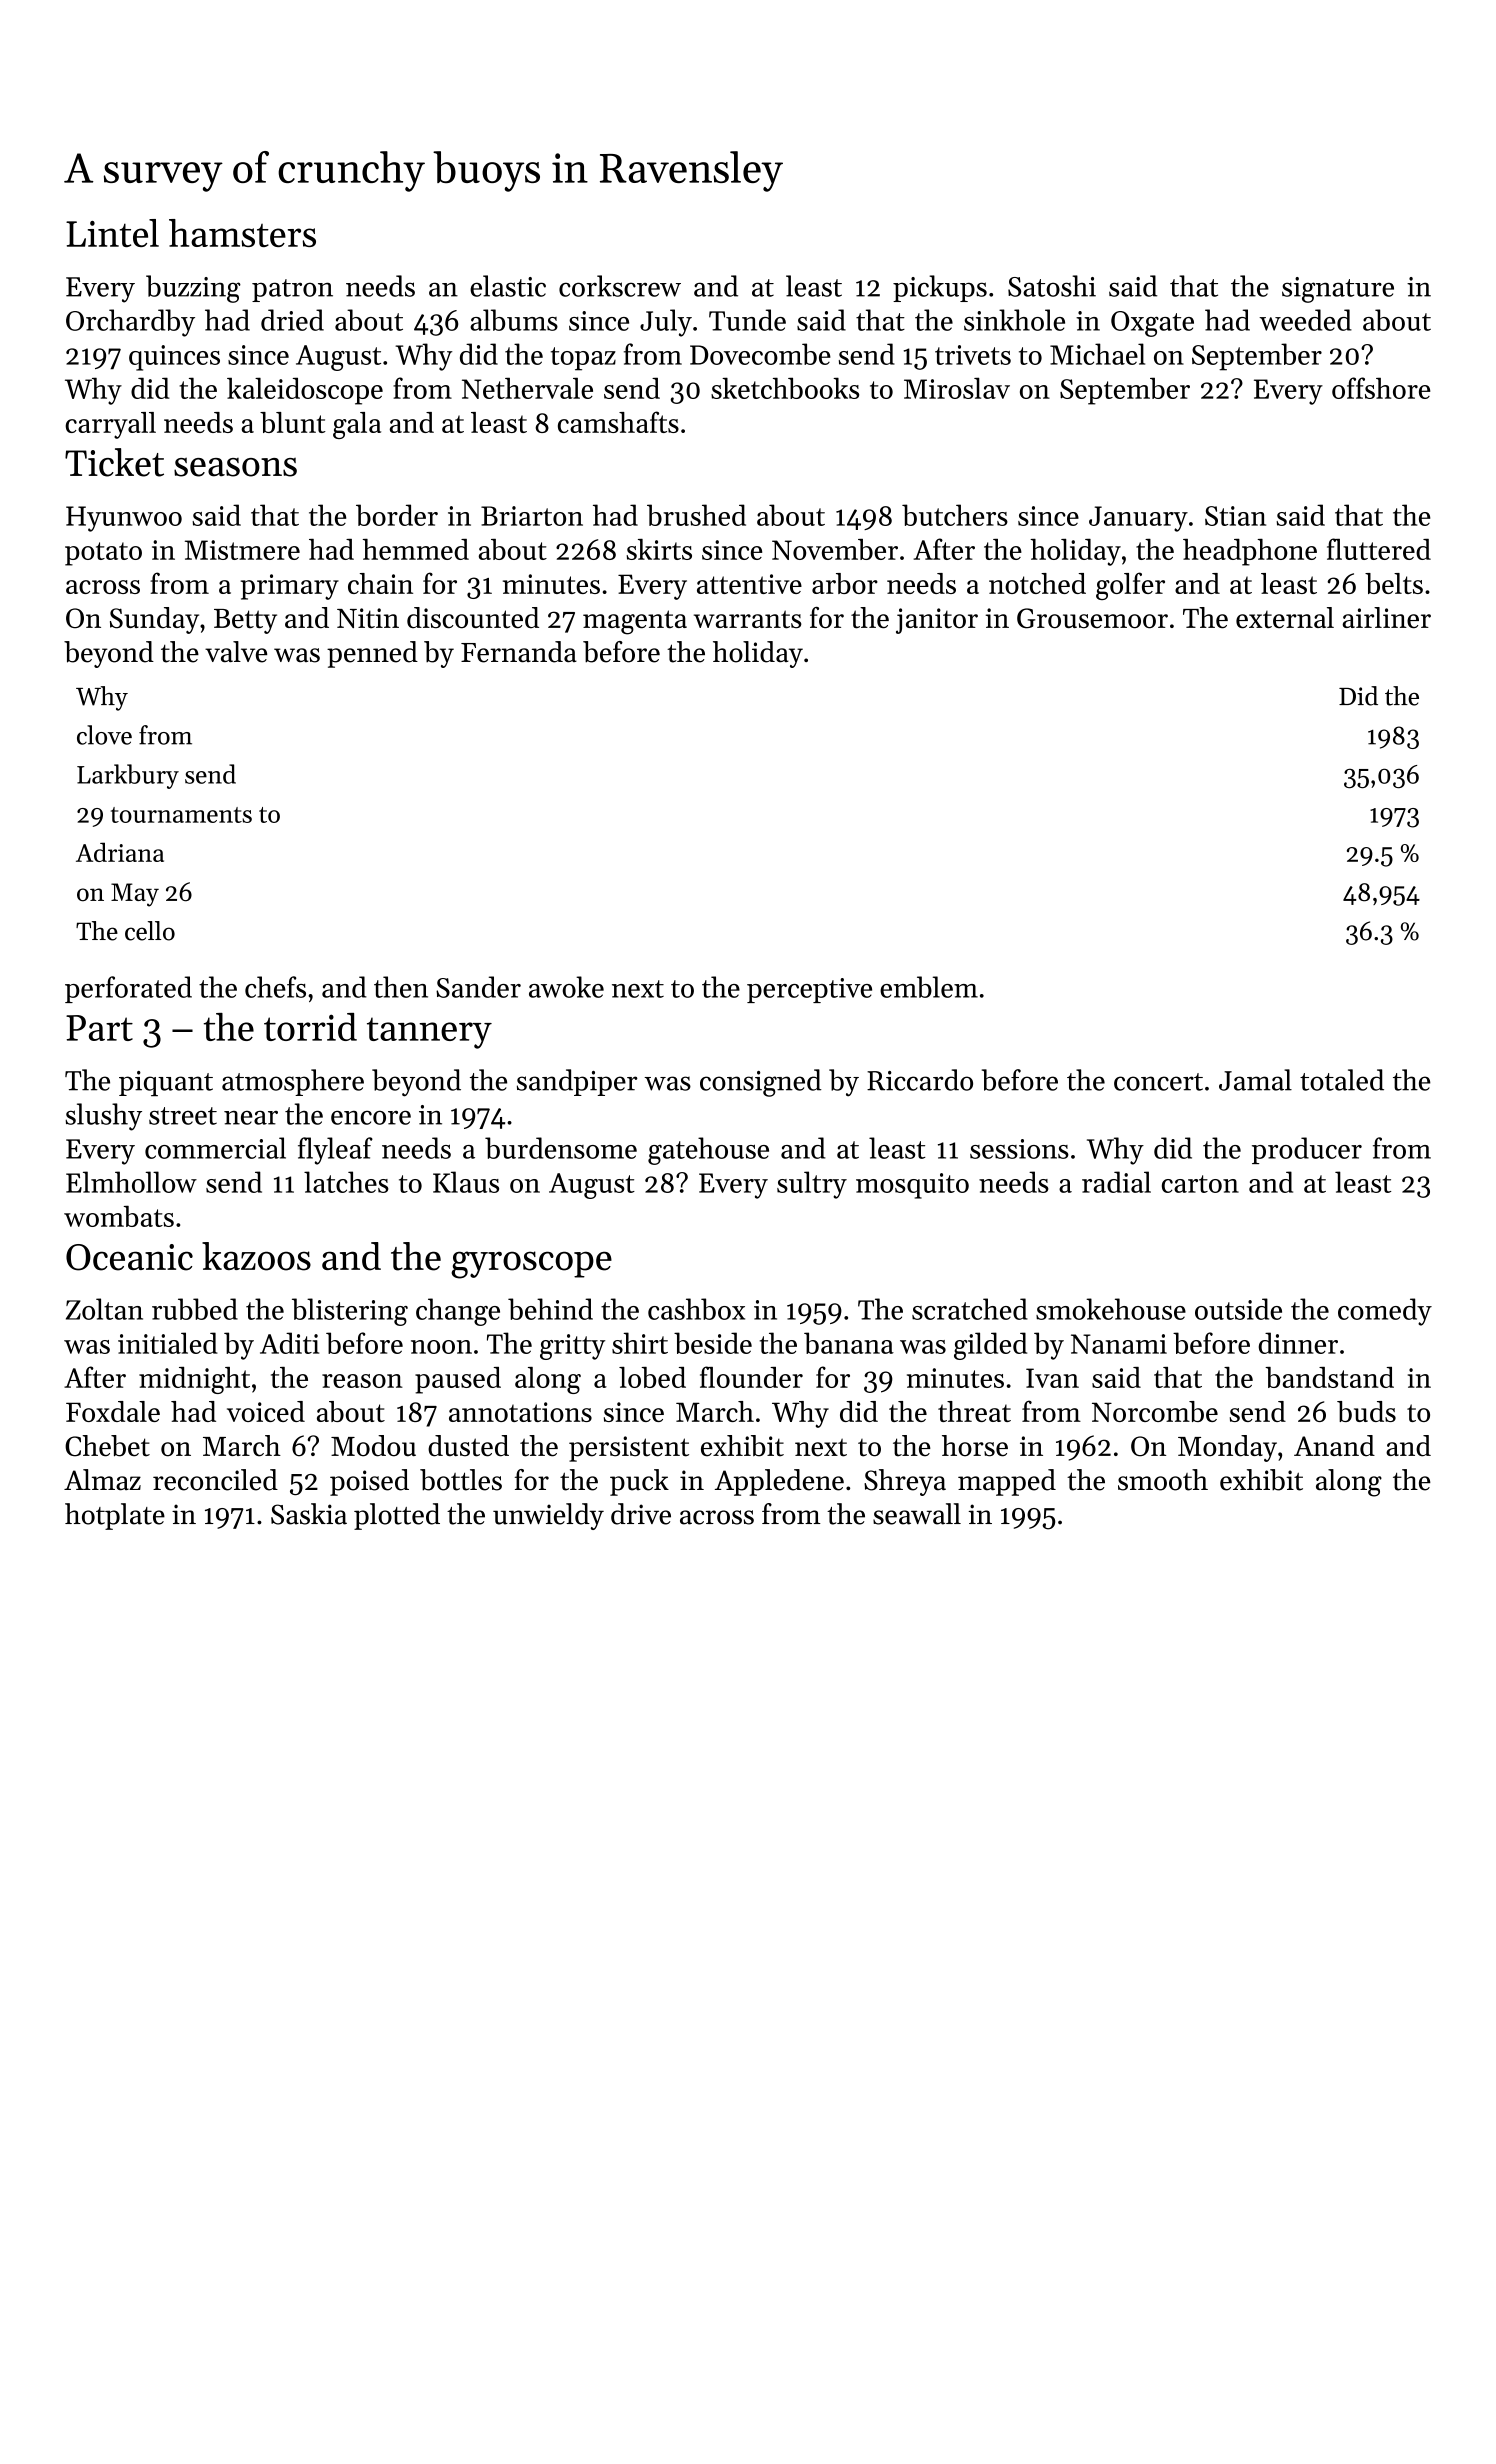  What do you see at coordinates (115, 1516) in the screenshot?
I see `hotplate` at bounding box center [115, 1516].
